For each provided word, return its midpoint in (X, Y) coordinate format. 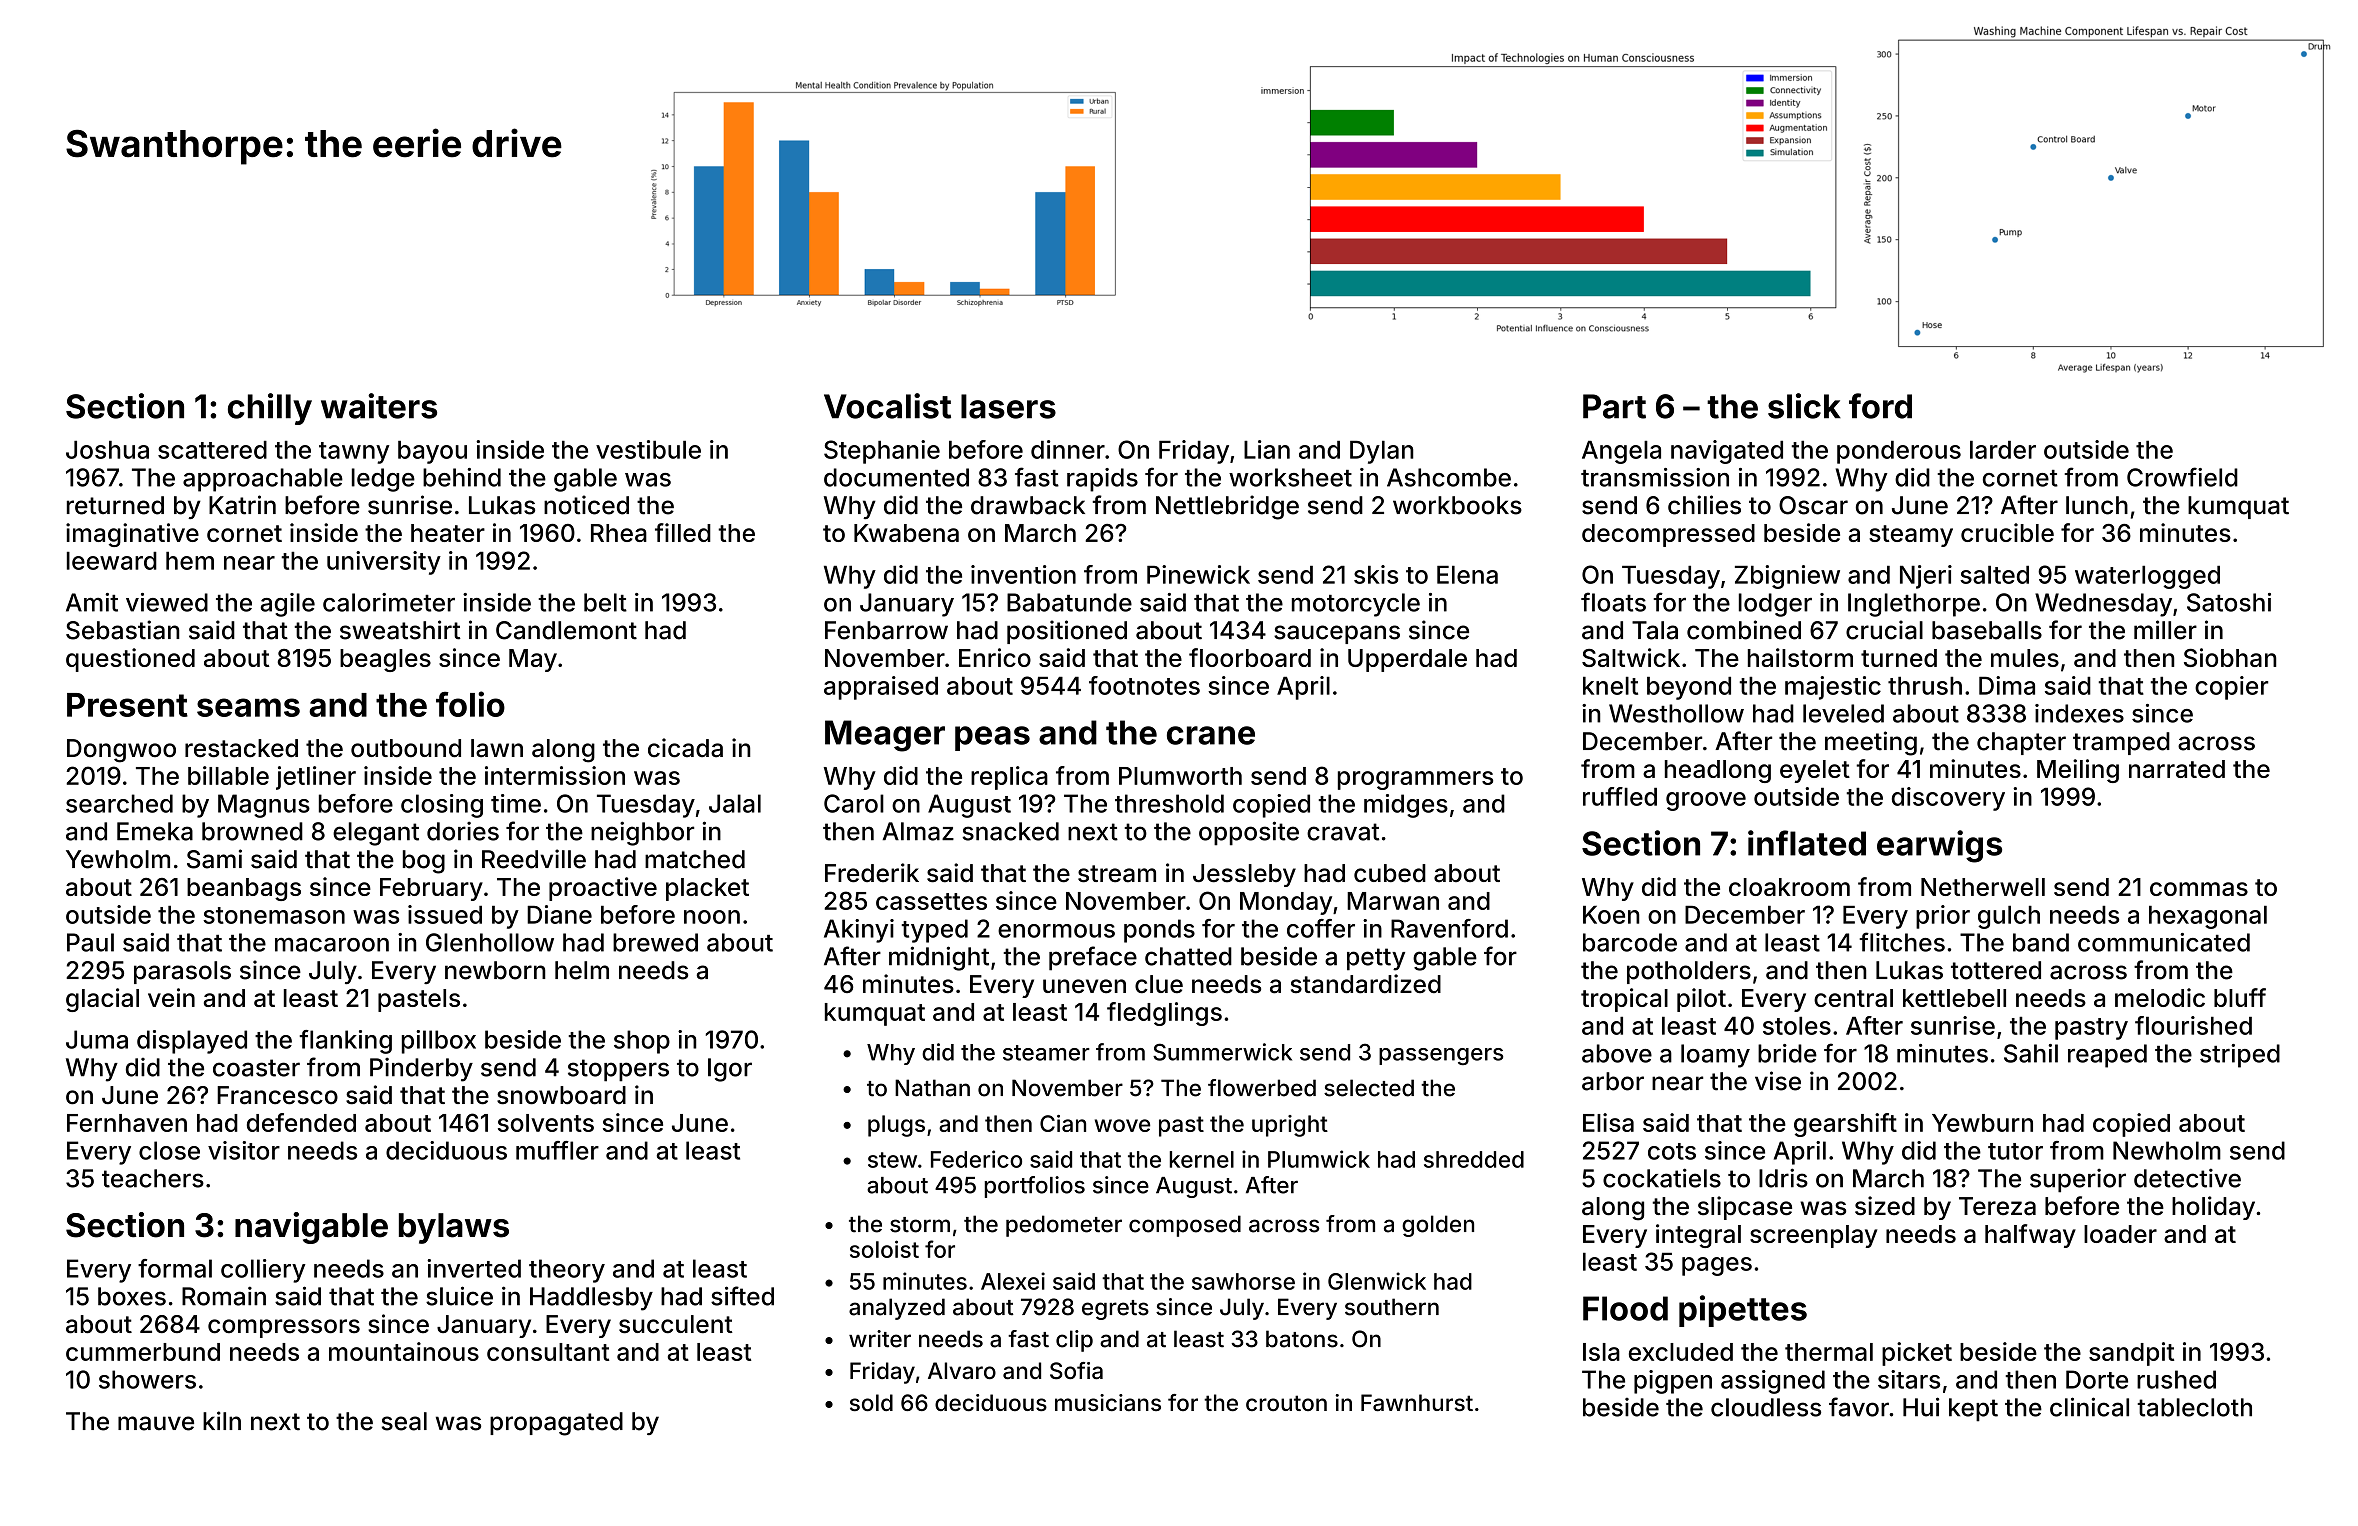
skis (1376, 574)
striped (2240, 1056)
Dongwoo (121, 751)
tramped (2121, 743)
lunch (2097, 505)
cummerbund (143, 1352)
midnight (939, 958)
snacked (1010, 831)
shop (642, 1042)
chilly (270, 409)
